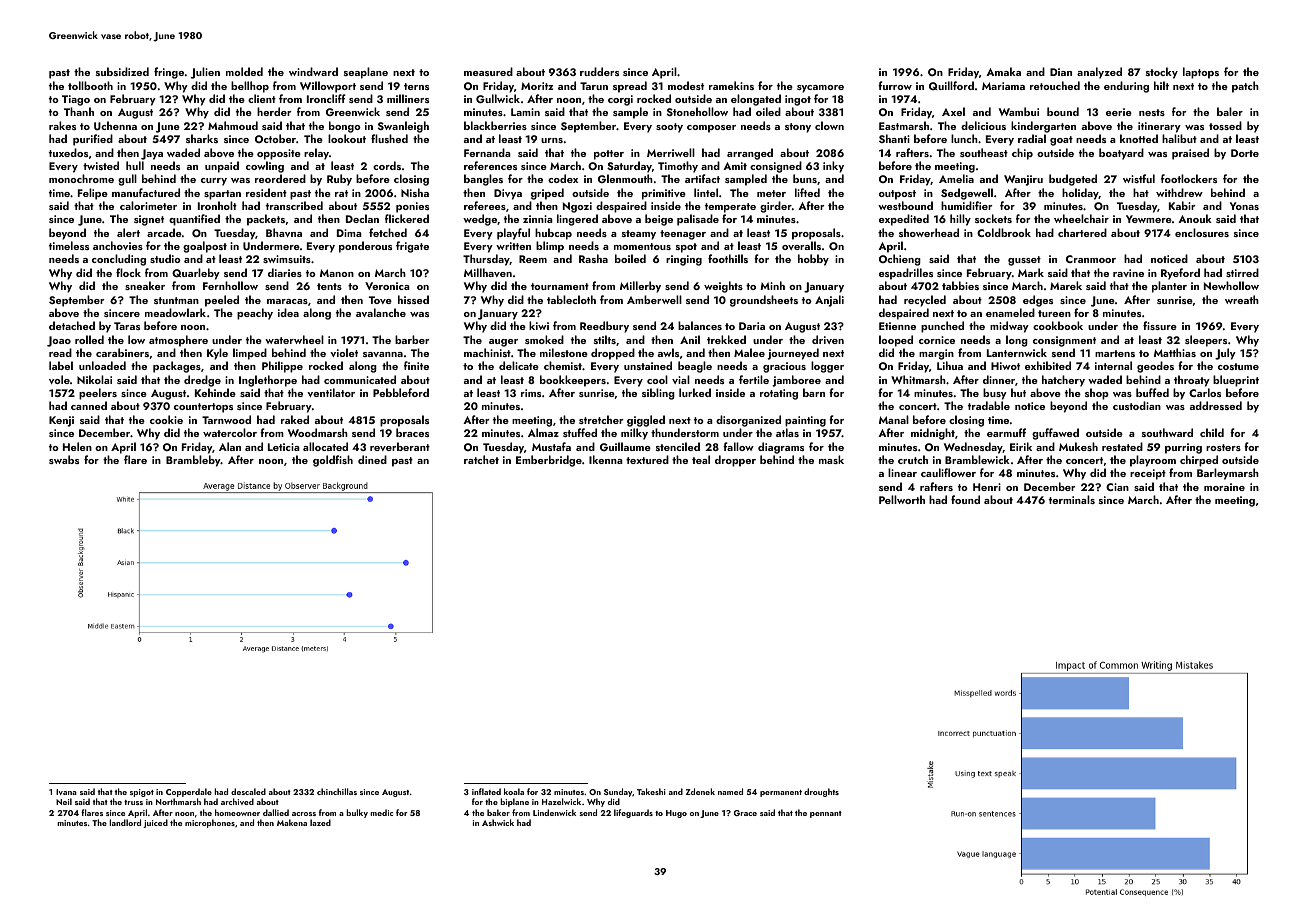 This document has height=924, width=1308. I want to click on measured, so click(488, 71).
